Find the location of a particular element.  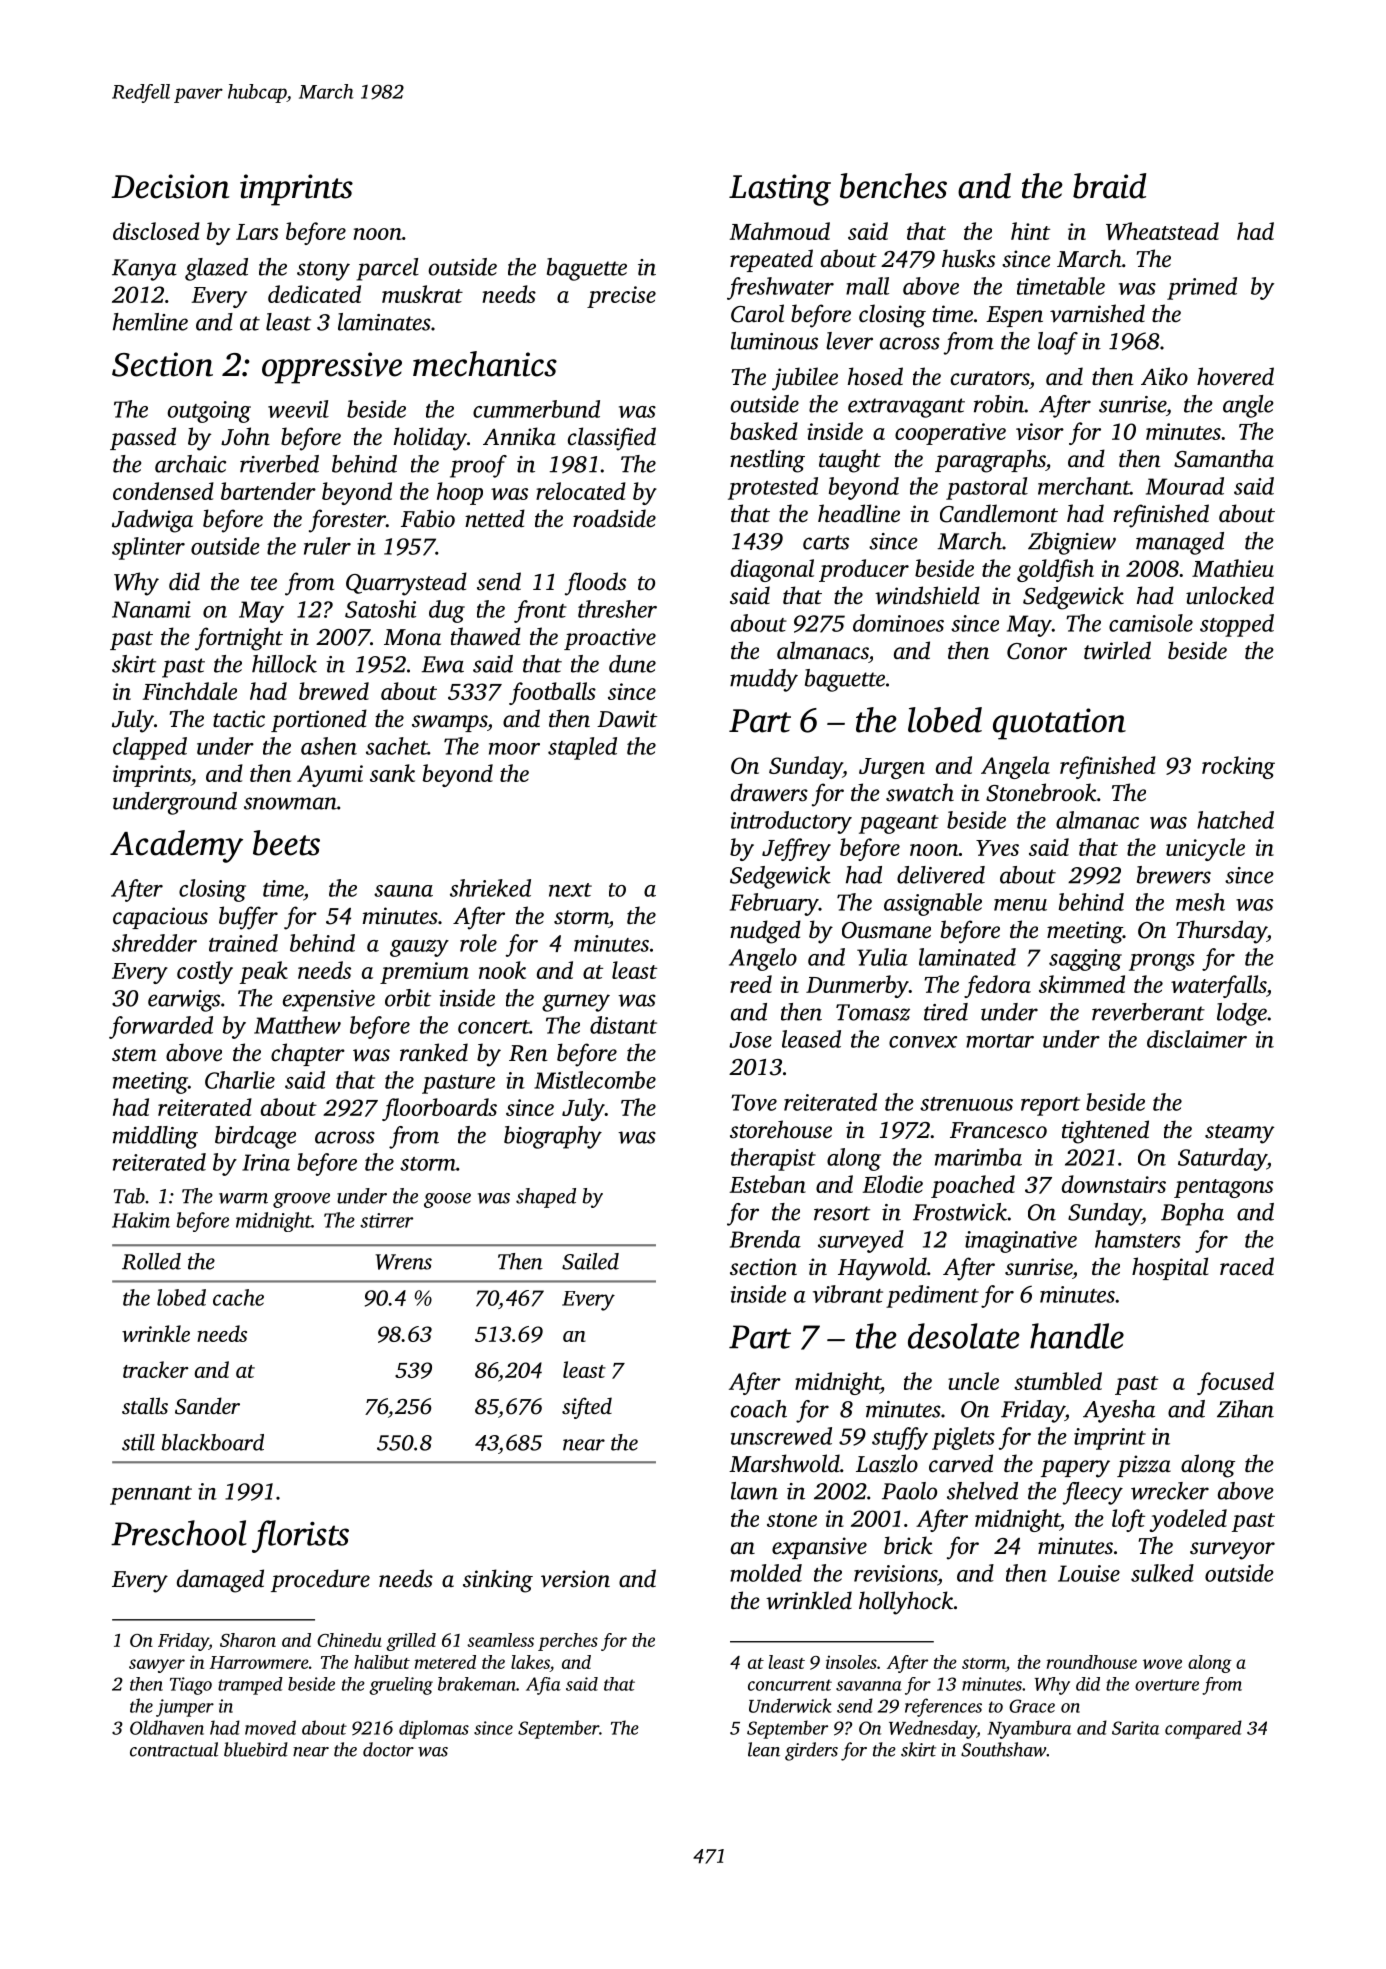

marimba is located at coordinates (978, 1157).
